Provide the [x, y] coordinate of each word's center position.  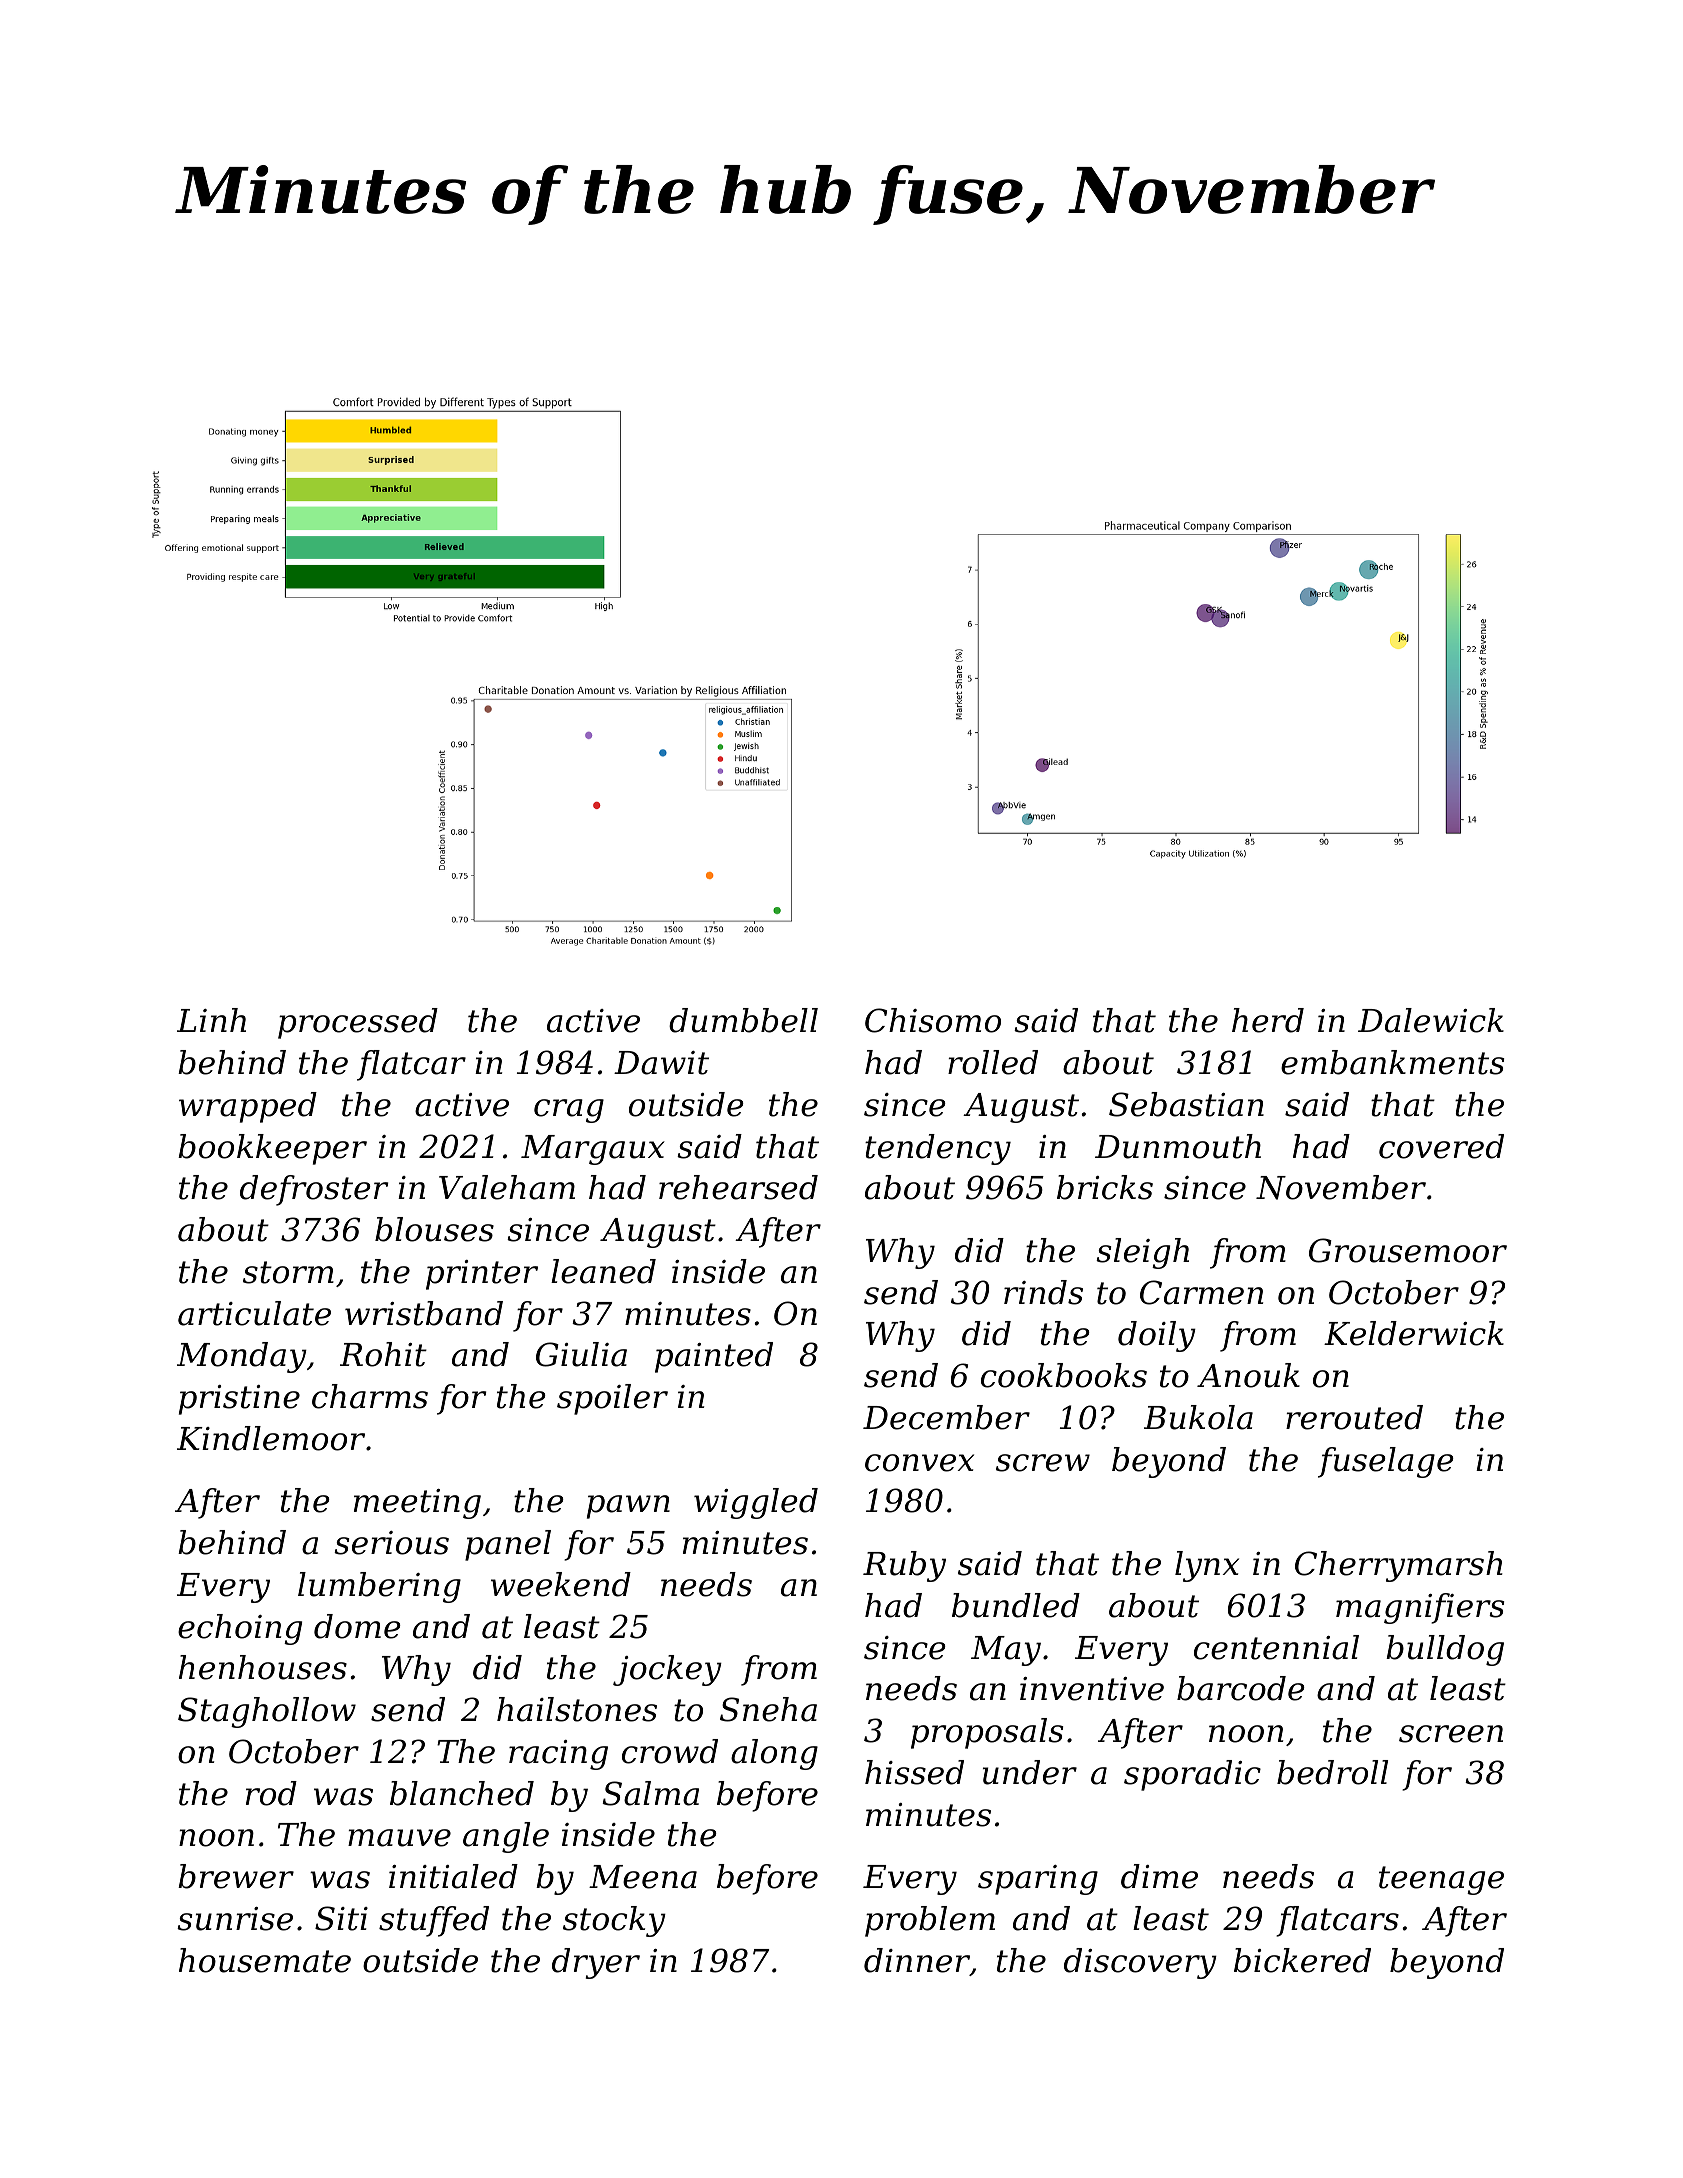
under [1030, 1772]
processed [358, 1023]
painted [714, 1357]
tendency [938, 1149]
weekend [561, 1584]
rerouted [1354, 1417]
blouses [434, 1229]
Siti [341, 1918]
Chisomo [933, 1020]
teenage [1441, 1880]
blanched [462, 1793]
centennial [1276, 1647]
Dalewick [1431, 1020]
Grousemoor [1408, 1250]
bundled [1016, 1605]
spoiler [612, 1399]
